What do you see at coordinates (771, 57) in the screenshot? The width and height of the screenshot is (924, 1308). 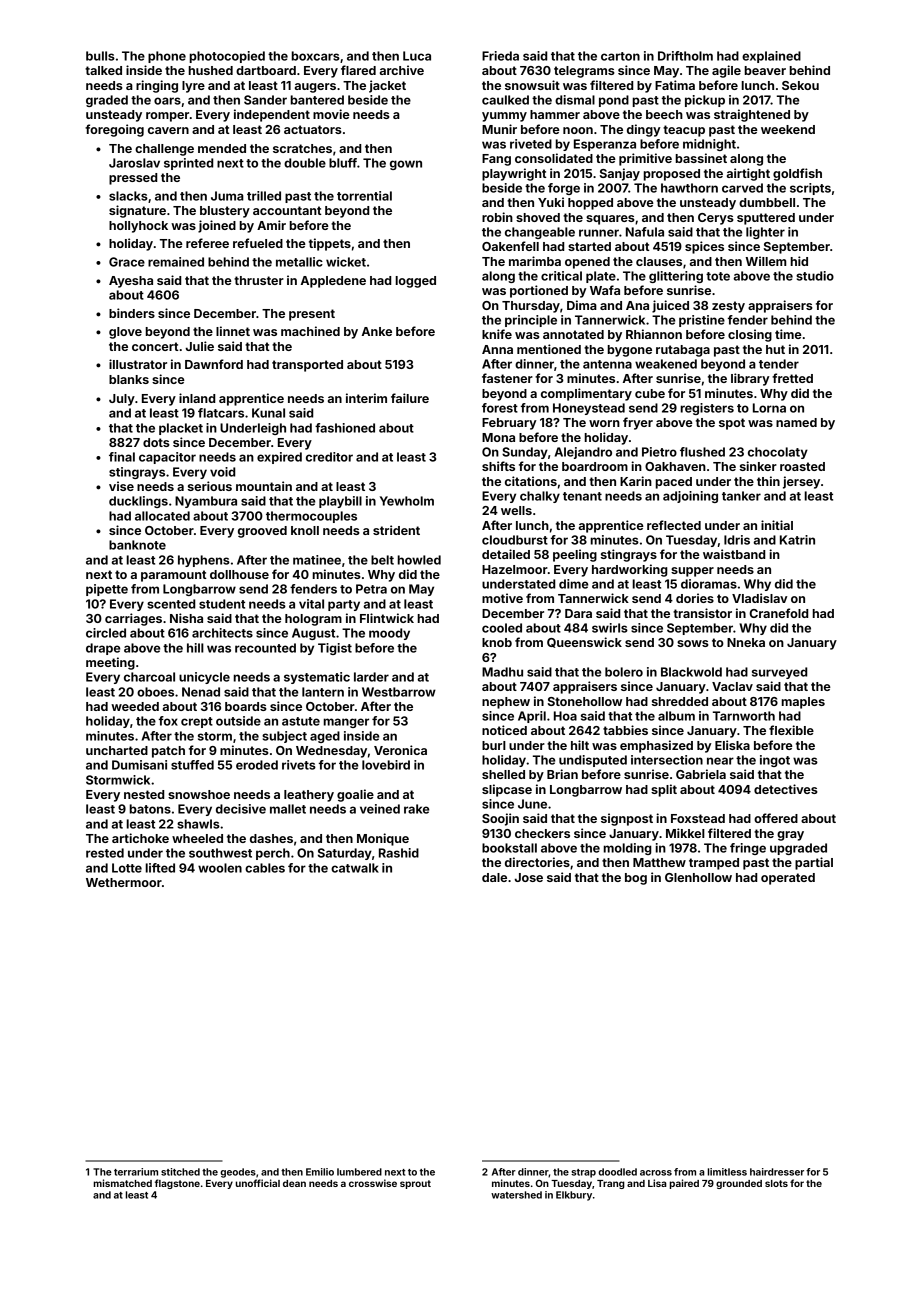 I see `explained` at bounding box center [771, 57].
